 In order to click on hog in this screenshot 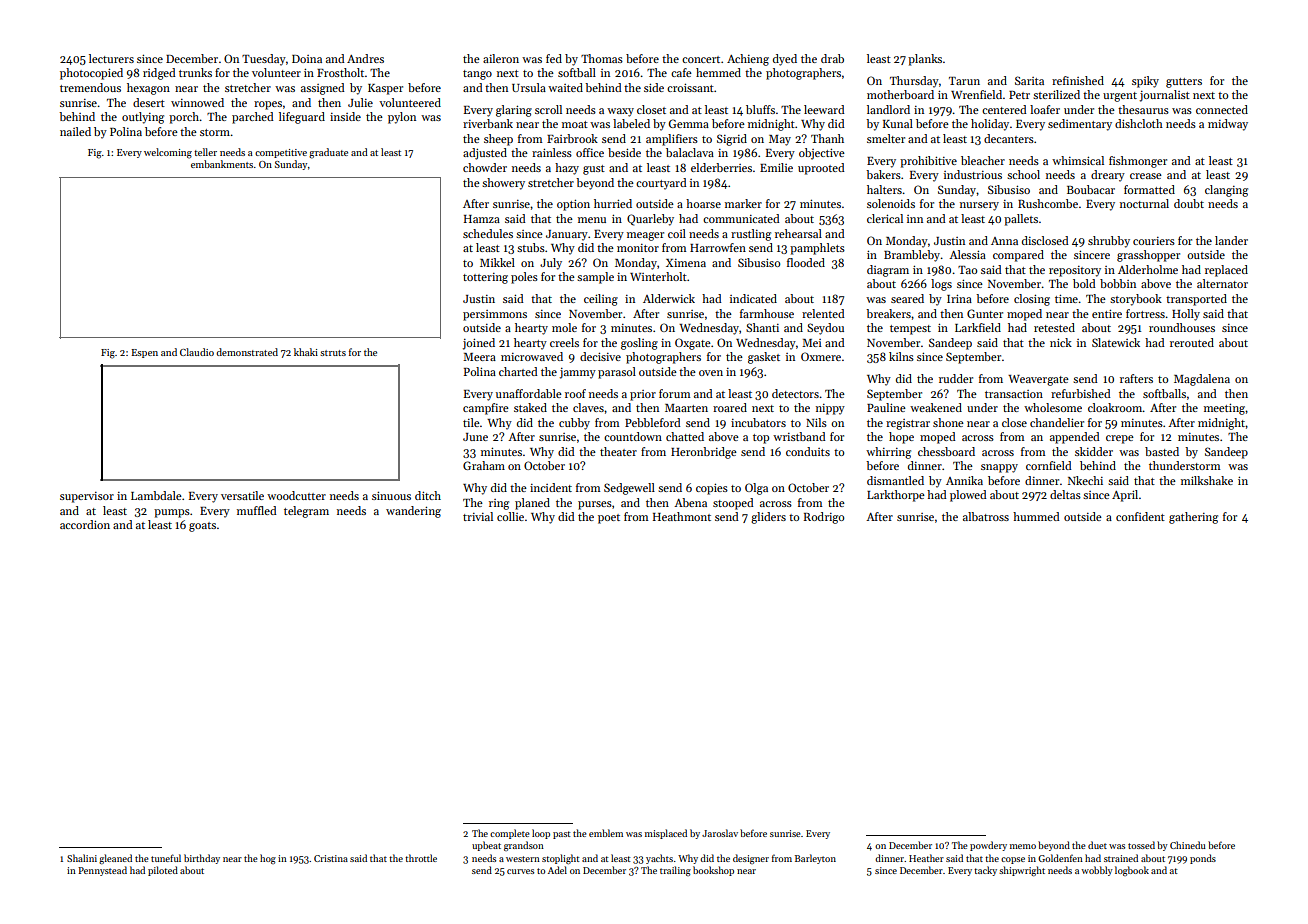, I will do `click(268, 859)`.
